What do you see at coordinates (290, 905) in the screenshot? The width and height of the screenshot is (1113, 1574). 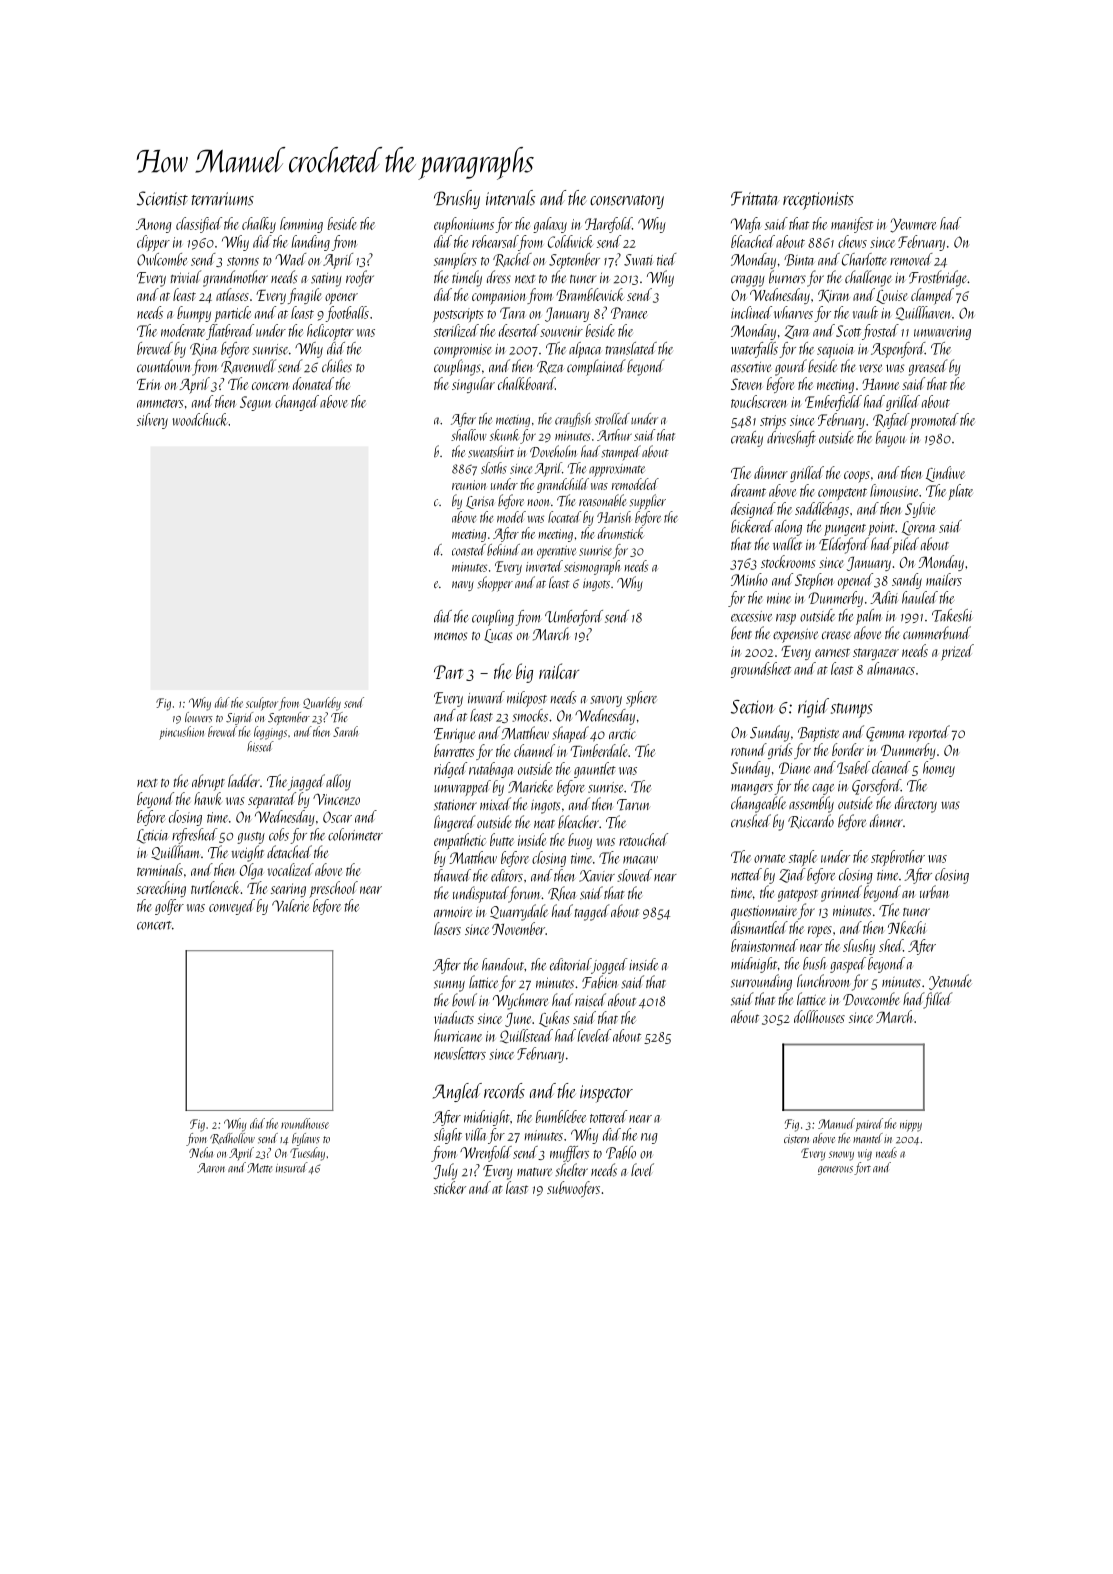 I see `Valerie` at bounding box center [290, 905].
